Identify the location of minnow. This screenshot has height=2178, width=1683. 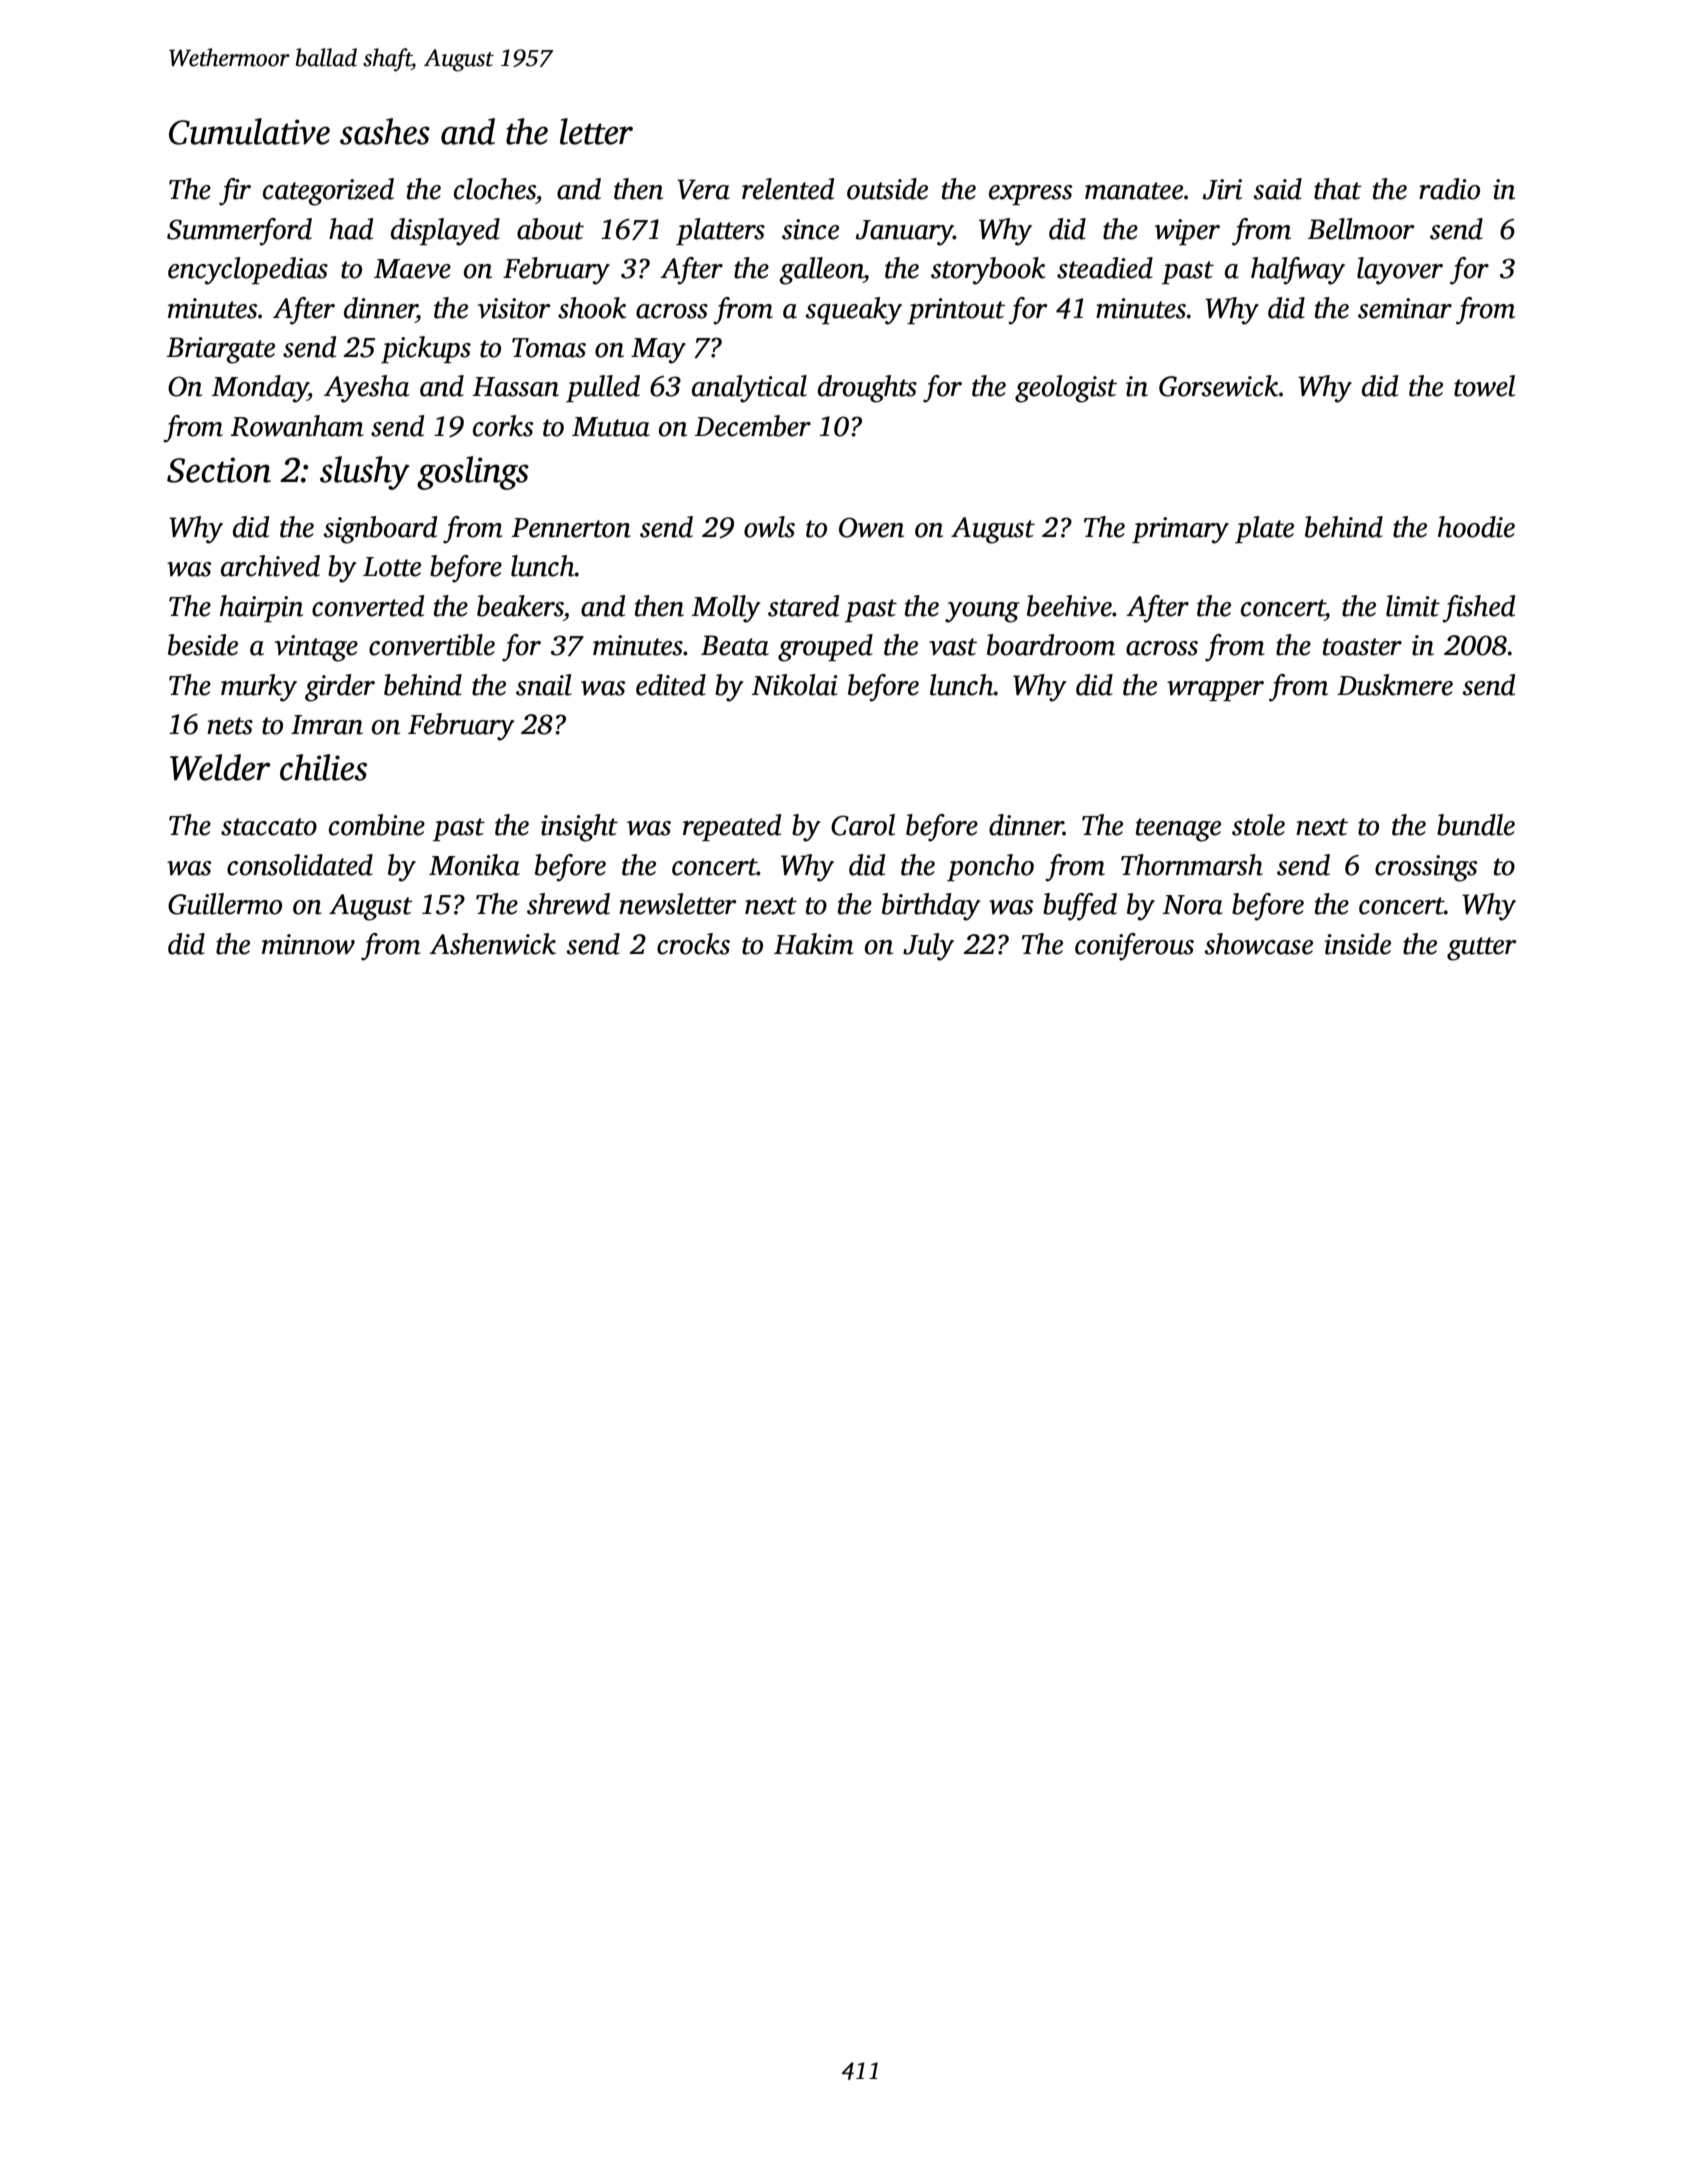
(308, 944).
